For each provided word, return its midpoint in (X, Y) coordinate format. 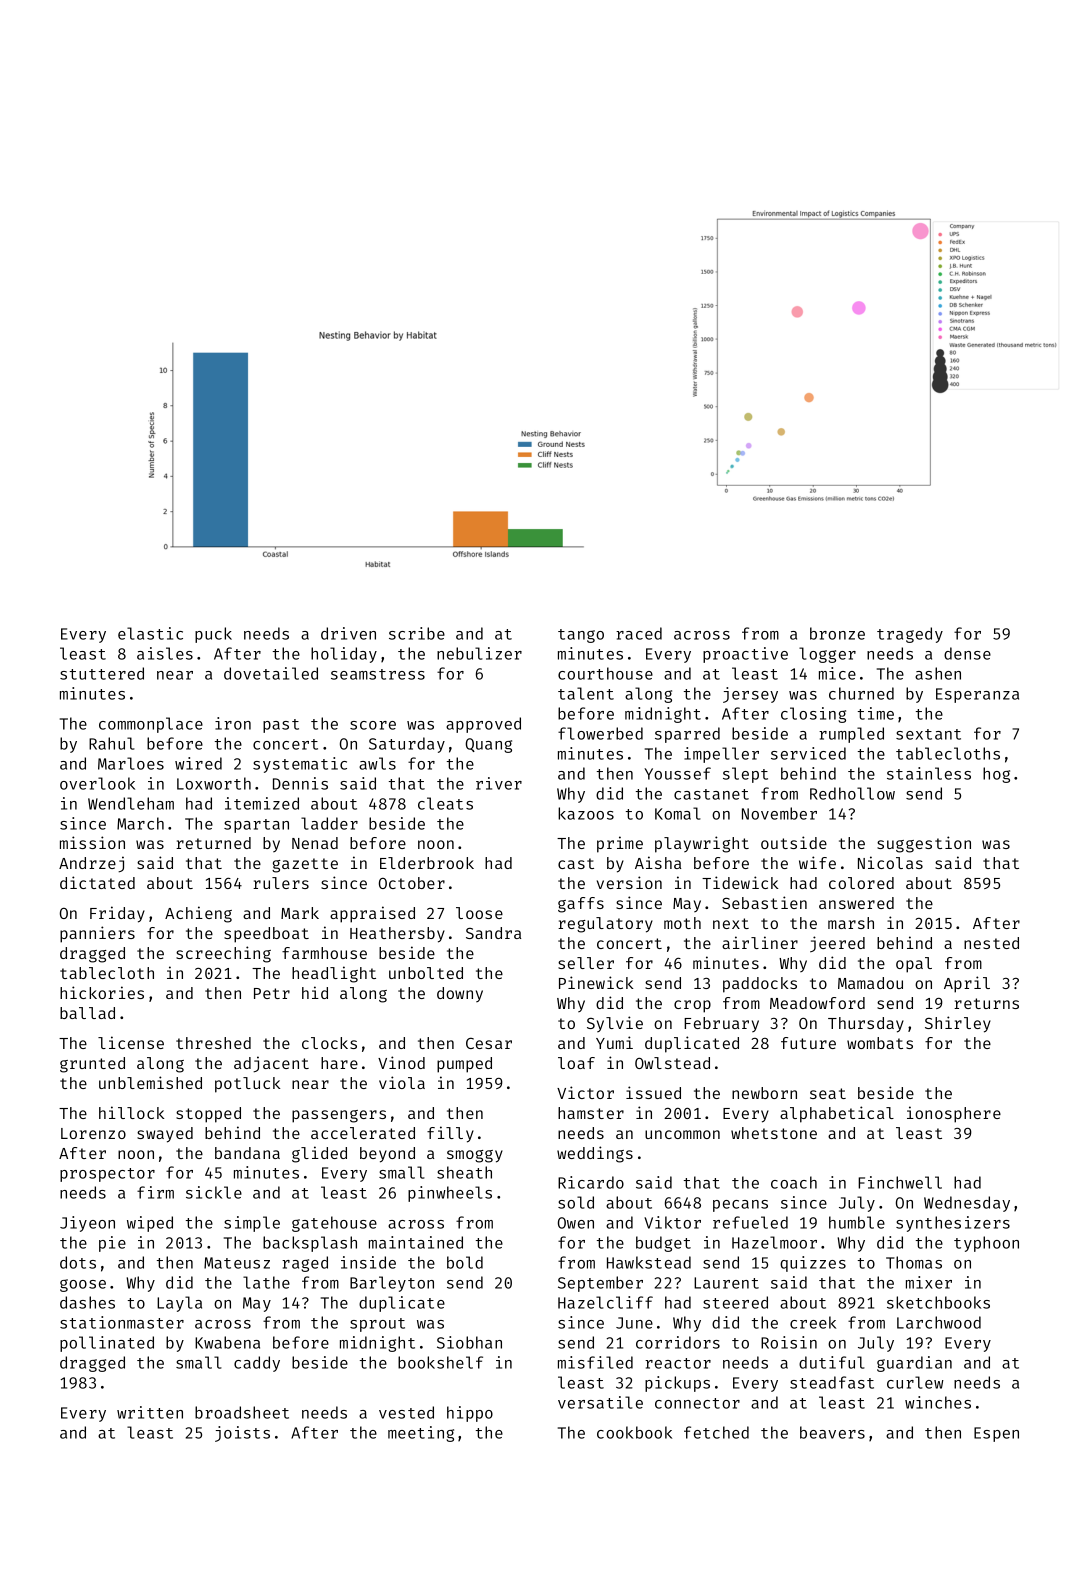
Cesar (489, 1043)
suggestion (924, 844)
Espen (996, 1434)
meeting (421, 1434)
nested (991, 943)
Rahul (112, 743)
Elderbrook (427, 863)
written (150, 1412)
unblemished (150, 1082)
